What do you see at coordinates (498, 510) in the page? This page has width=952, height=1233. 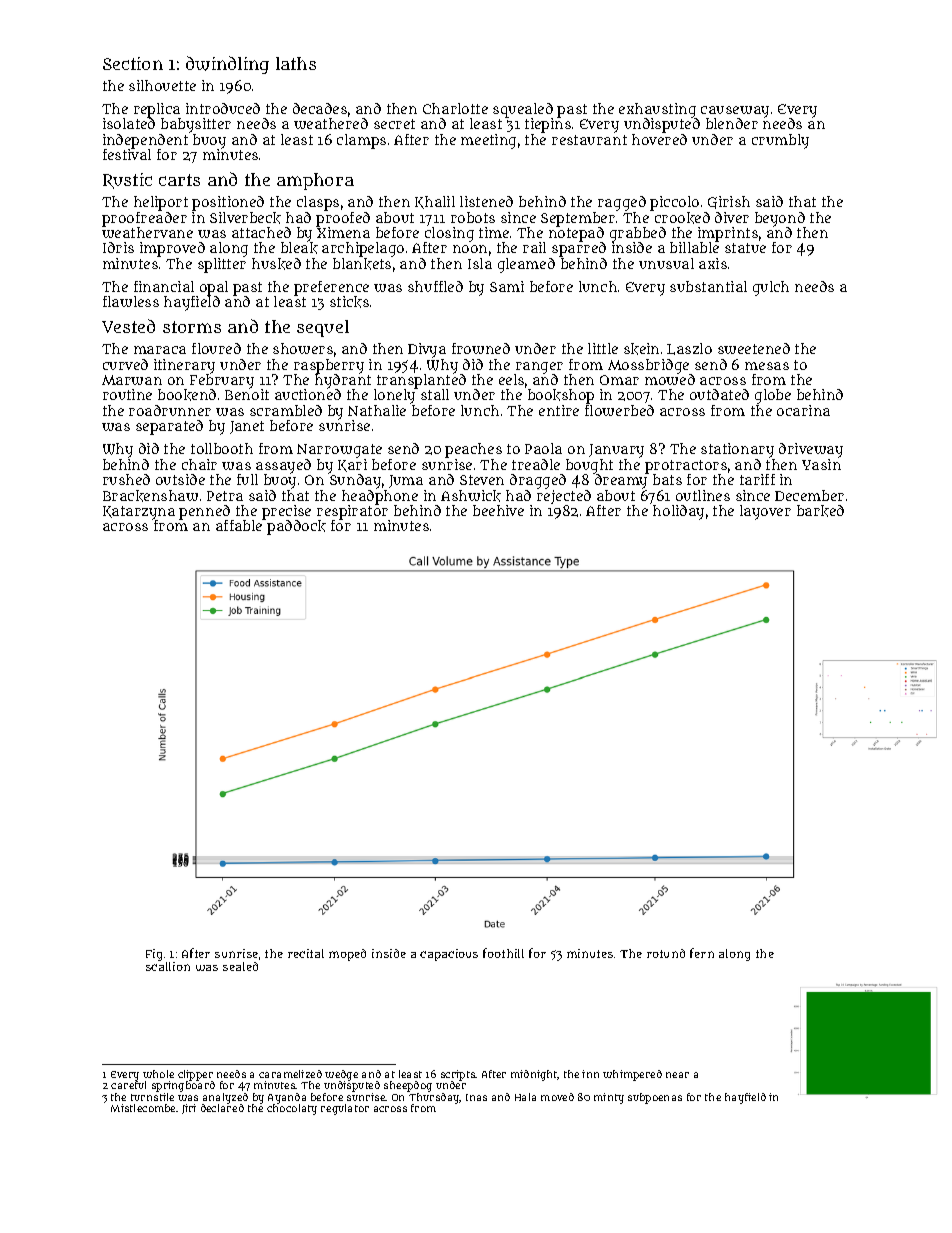 I see `beehive` at bounding box center [498, 510].
